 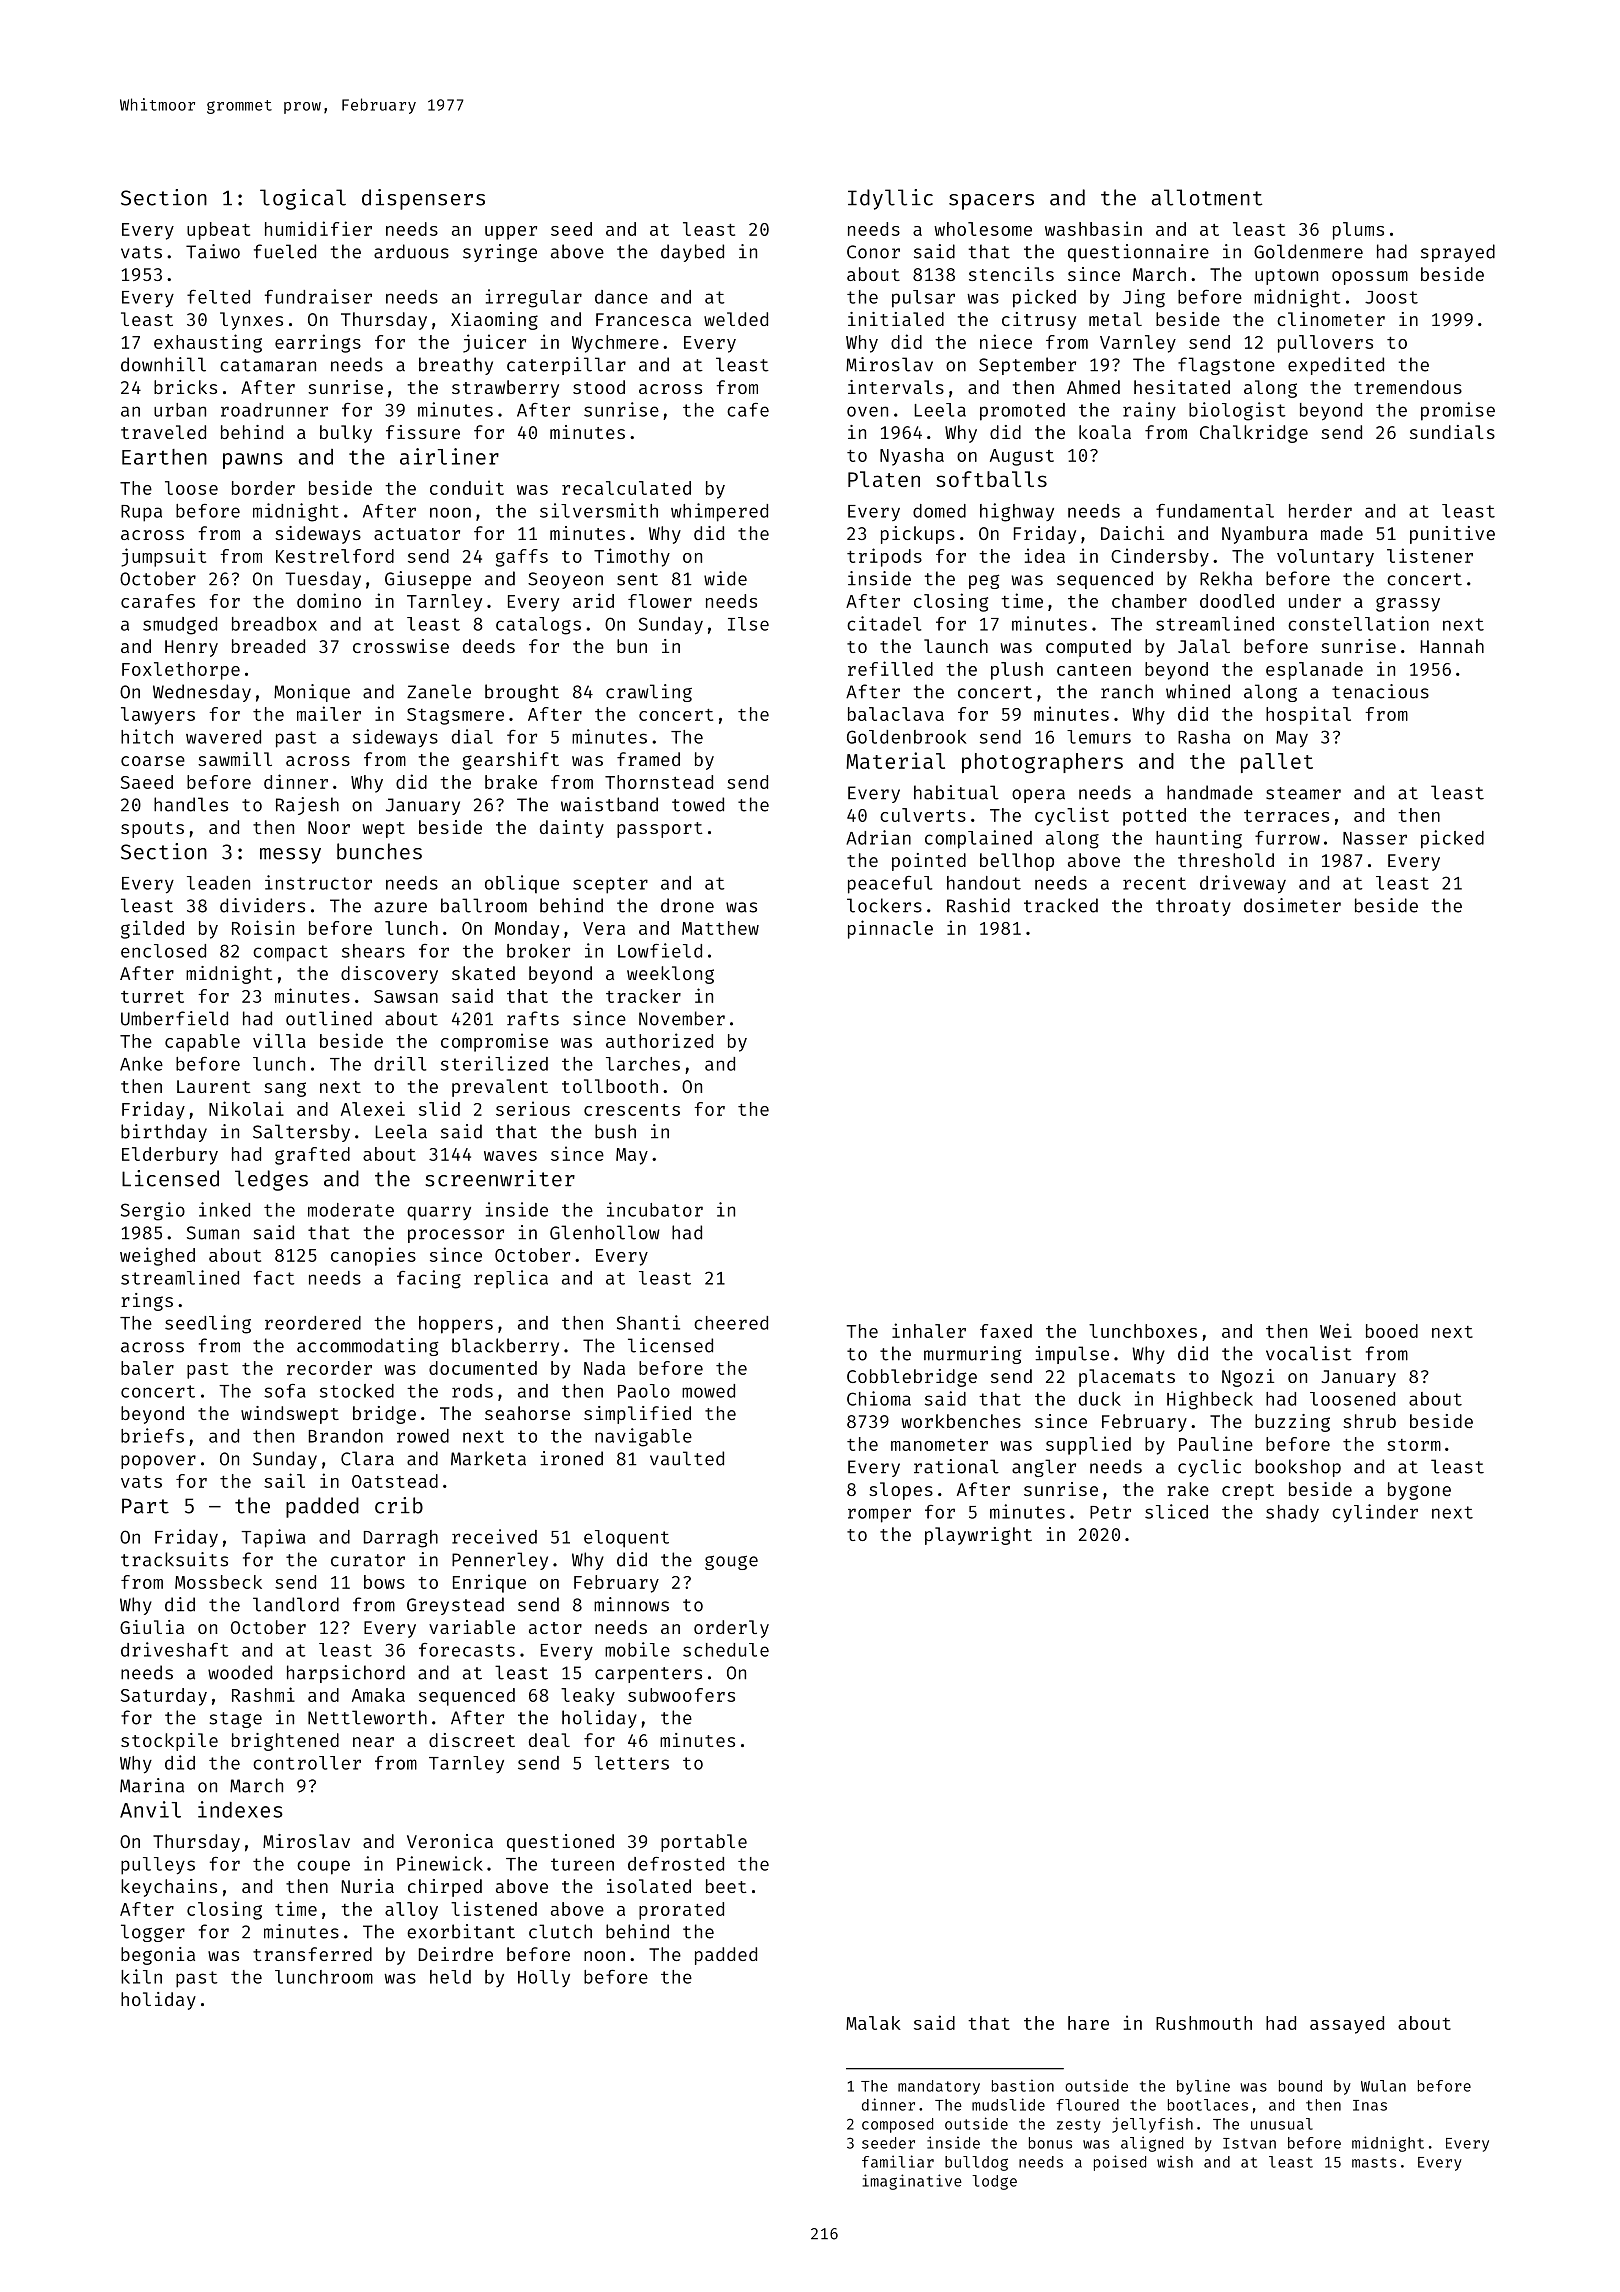 What do you see at coordinates (1248, 1378) in the screenshot?
I see `Ngozi` at bounding box center [1248, 1378].
